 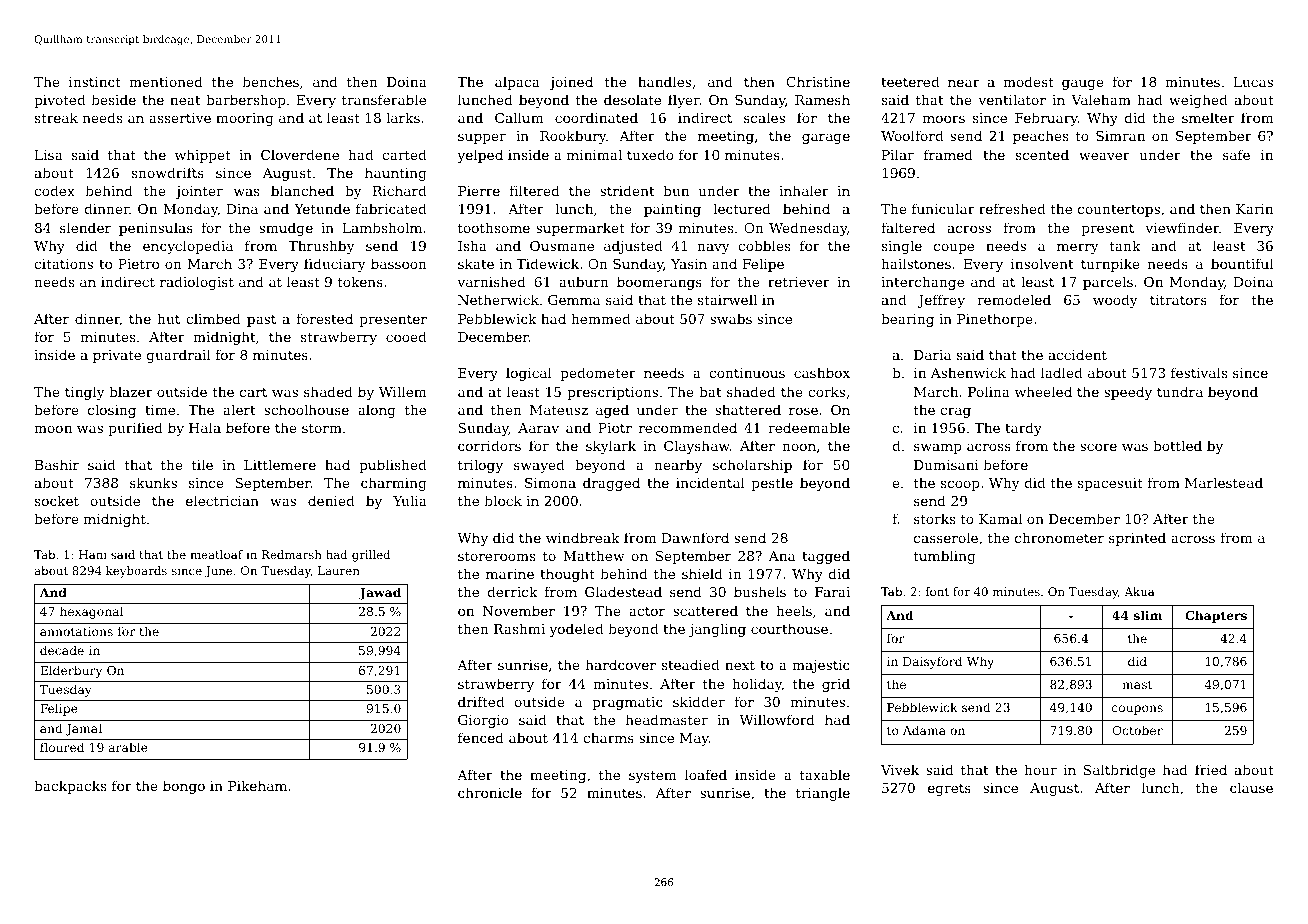 What do you see at coordinates (257, 785) in the screenshot?
I see `Pikeham` at bounding box center [257, 785].
